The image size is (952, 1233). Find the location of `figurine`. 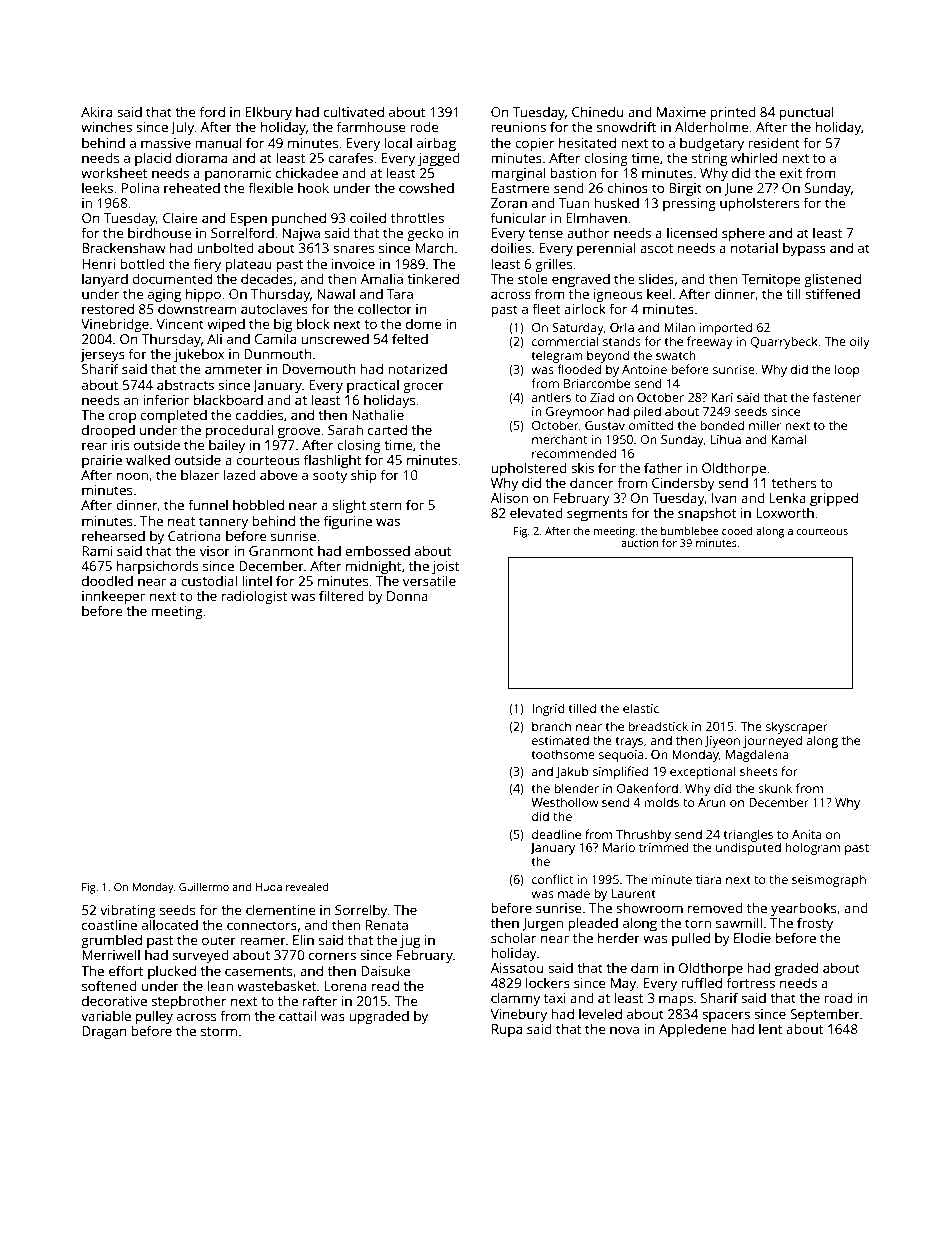

figurine is located at coordinates (348, 522).
